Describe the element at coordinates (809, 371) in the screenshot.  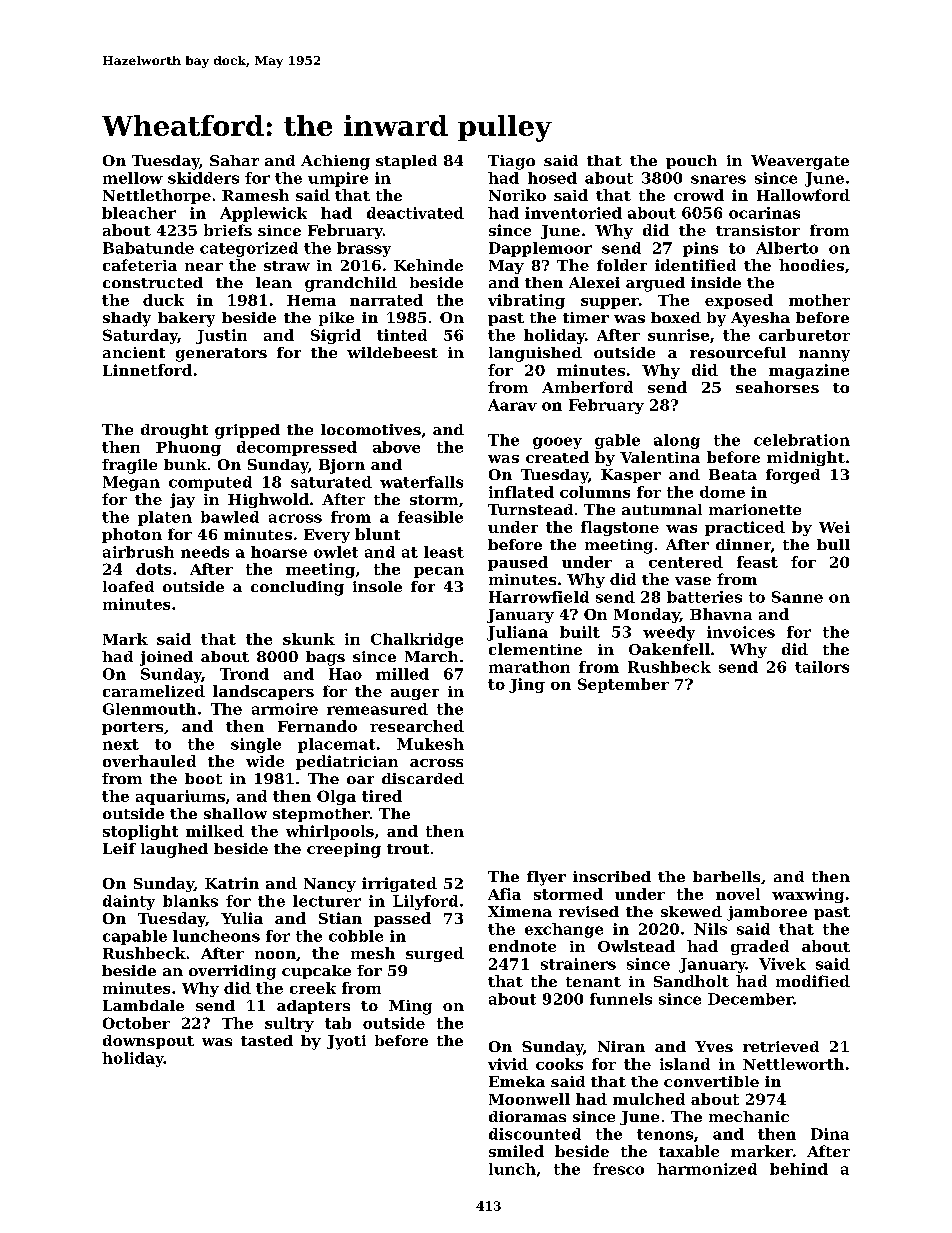
I see `magazine` at that location.
